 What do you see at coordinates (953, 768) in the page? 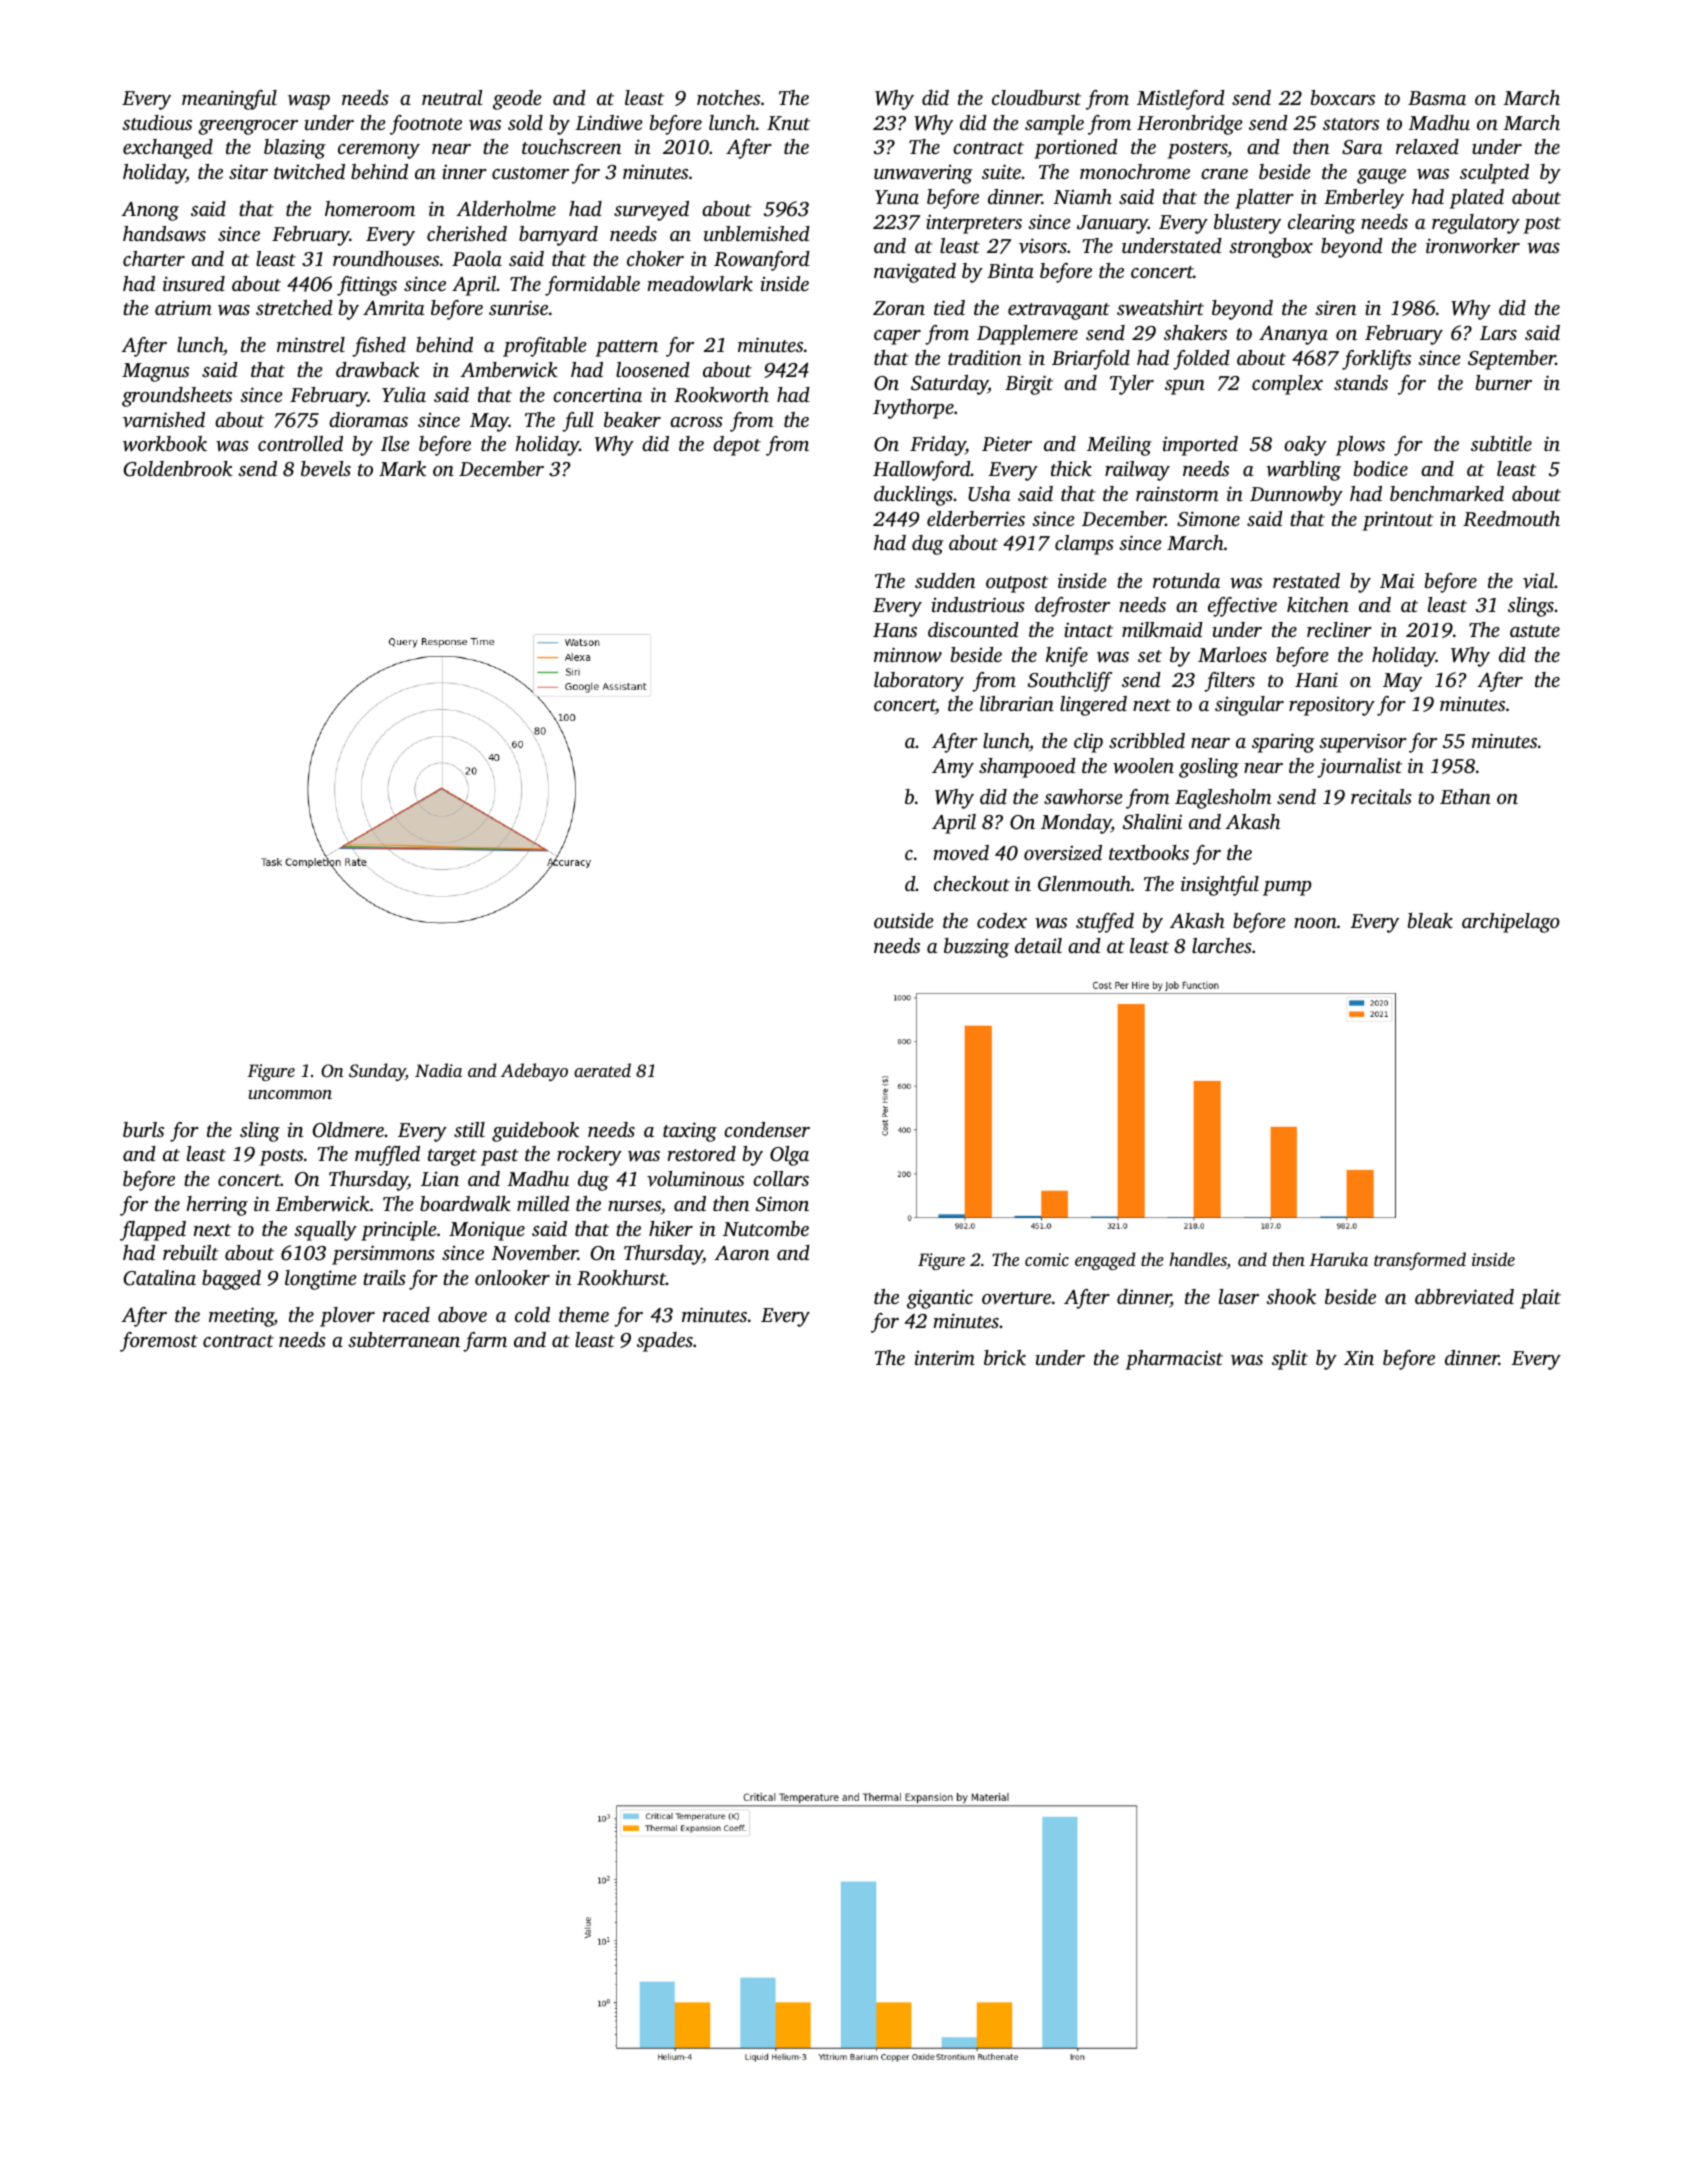
I see `Amy` at bounding box center [953, 768].
